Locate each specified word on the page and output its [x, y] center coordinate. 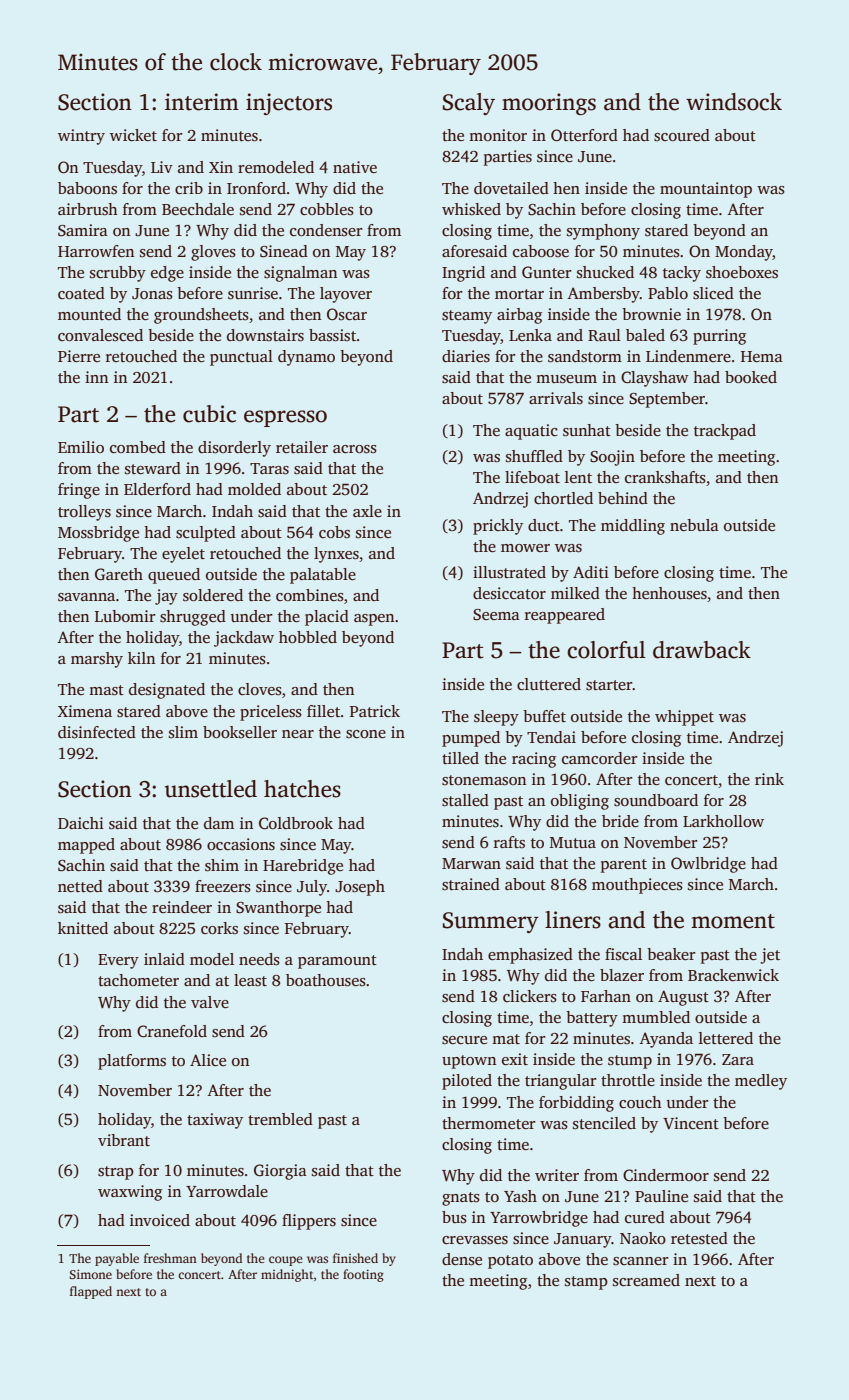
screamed [646, 1280]
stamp [586, 1283]
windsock [734, 102]
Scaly [469, 104]
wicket [133, 135]
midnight [287, 1275]
